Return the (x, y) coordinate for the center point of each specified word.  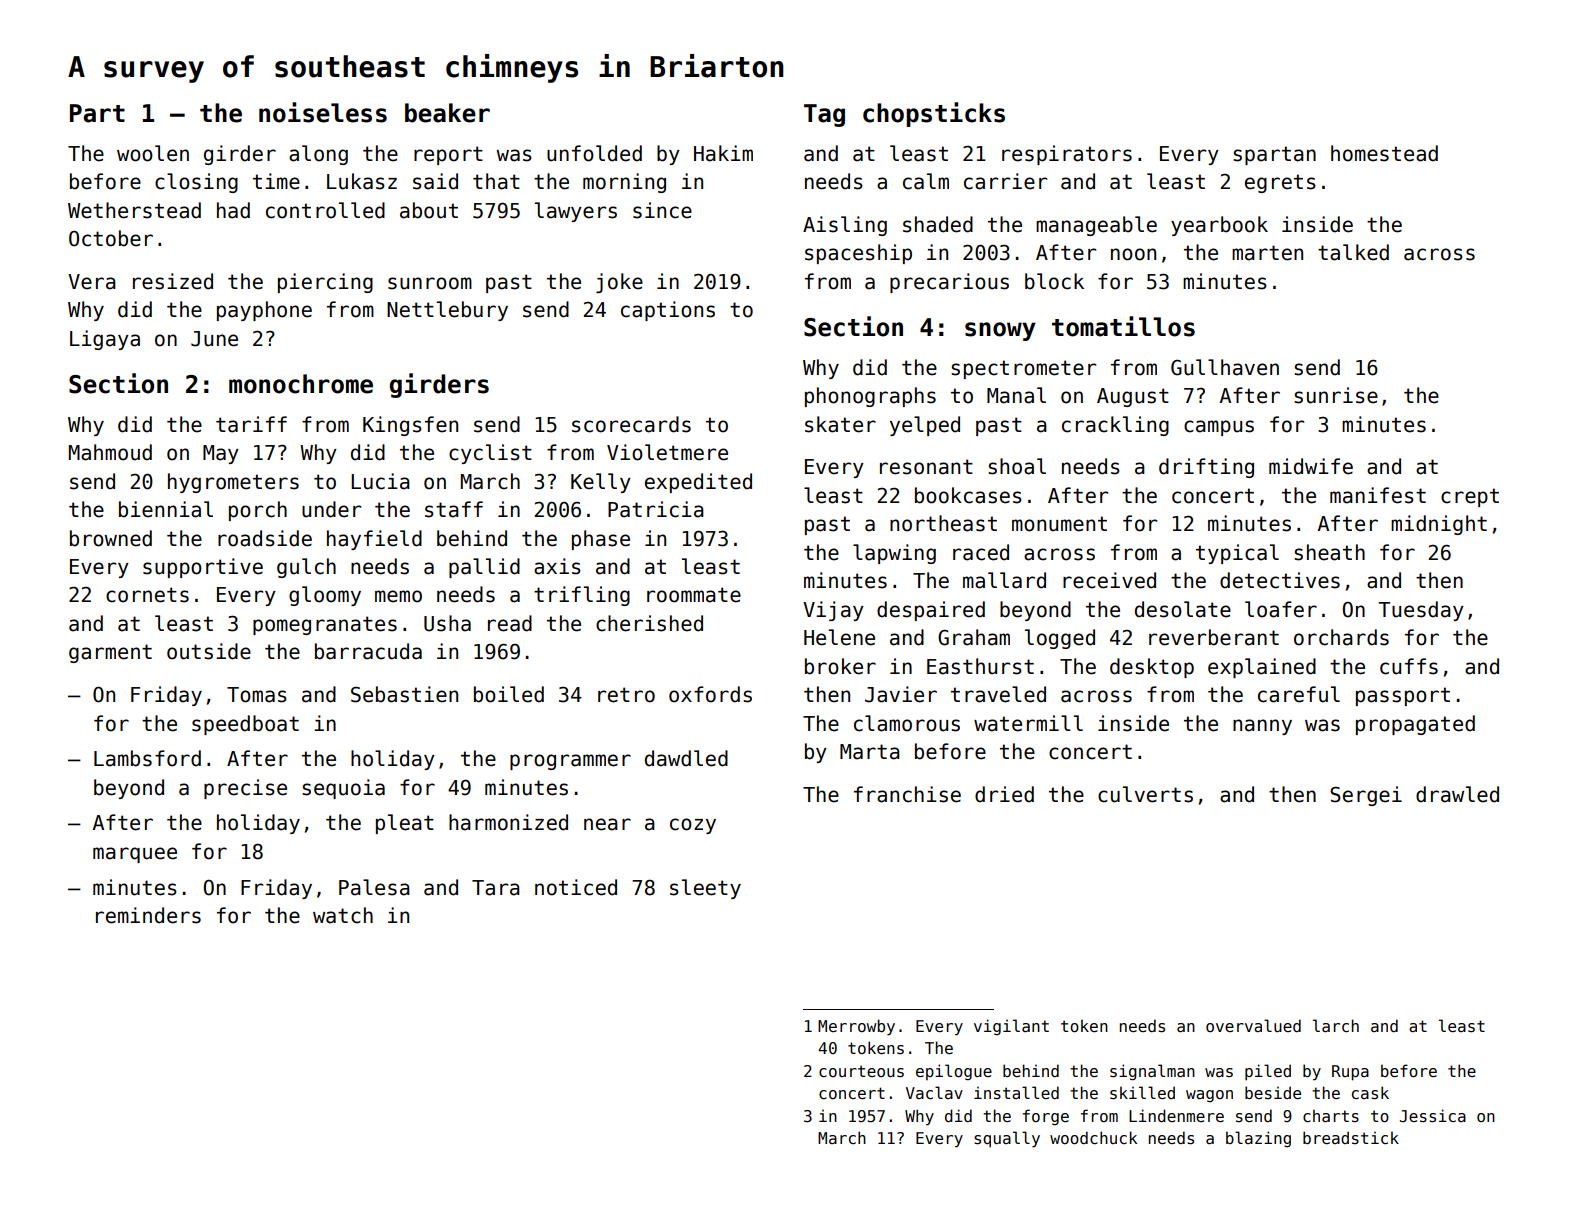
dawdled (686, 758)
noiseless (323, 112)
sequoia (343, 789)
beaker (447, 113)
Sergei (1366, 796)
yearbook (1219, 226)
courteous (861, 1071)
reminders (148, 915)
